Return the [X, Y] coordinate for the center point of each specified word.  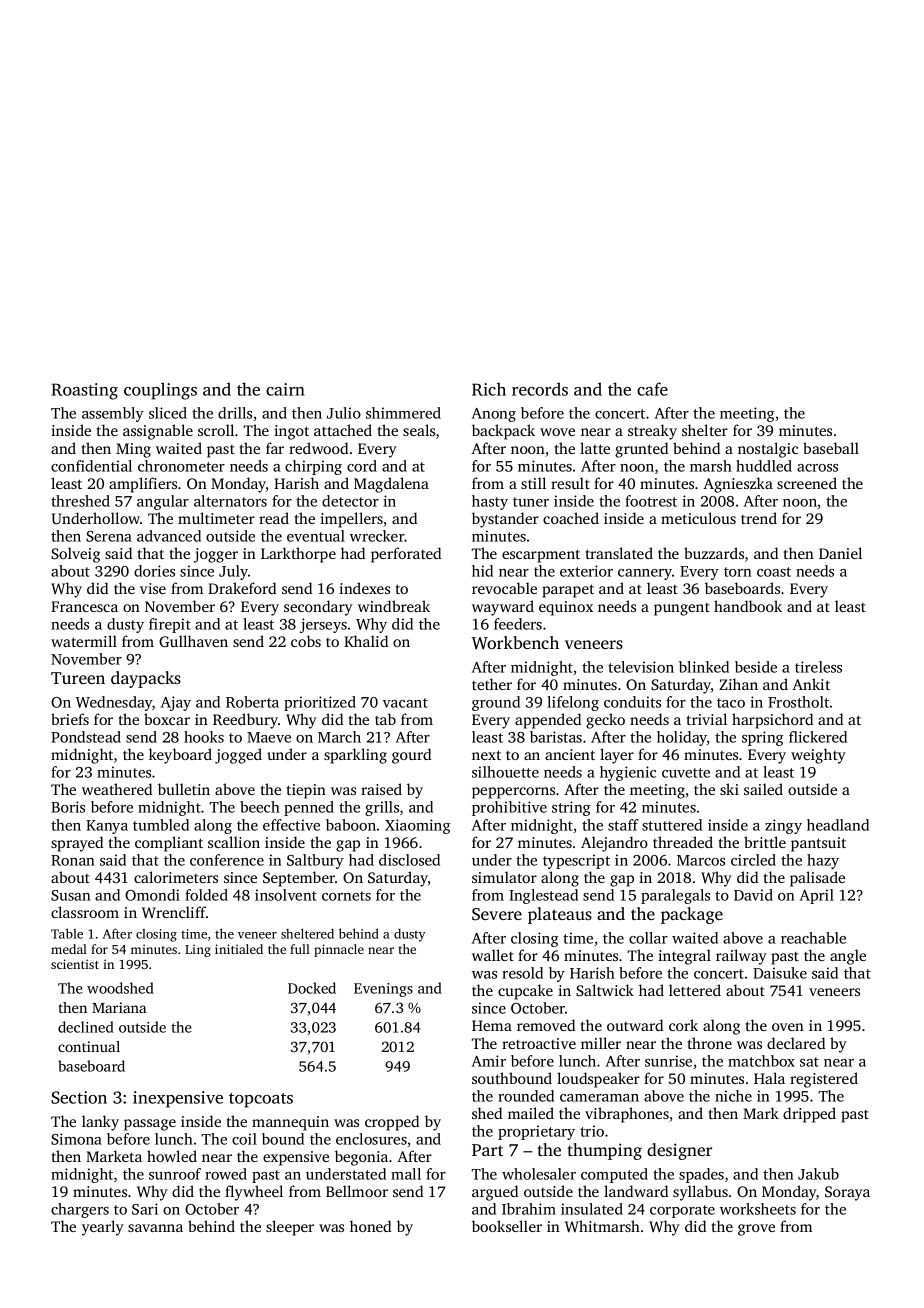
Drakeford [242, 588]
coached [571, 518]
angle [848, 957]
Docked [312, 988]
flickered [818, 737]
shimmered [403, 413]
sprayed [77, 844]
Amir [489, 1061]
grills [382, 808]
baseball [831, 448]
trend [759, 518]
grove [756, 1230]
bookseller [507, 1226]
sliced [168, 413]
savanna [155, 1228]
